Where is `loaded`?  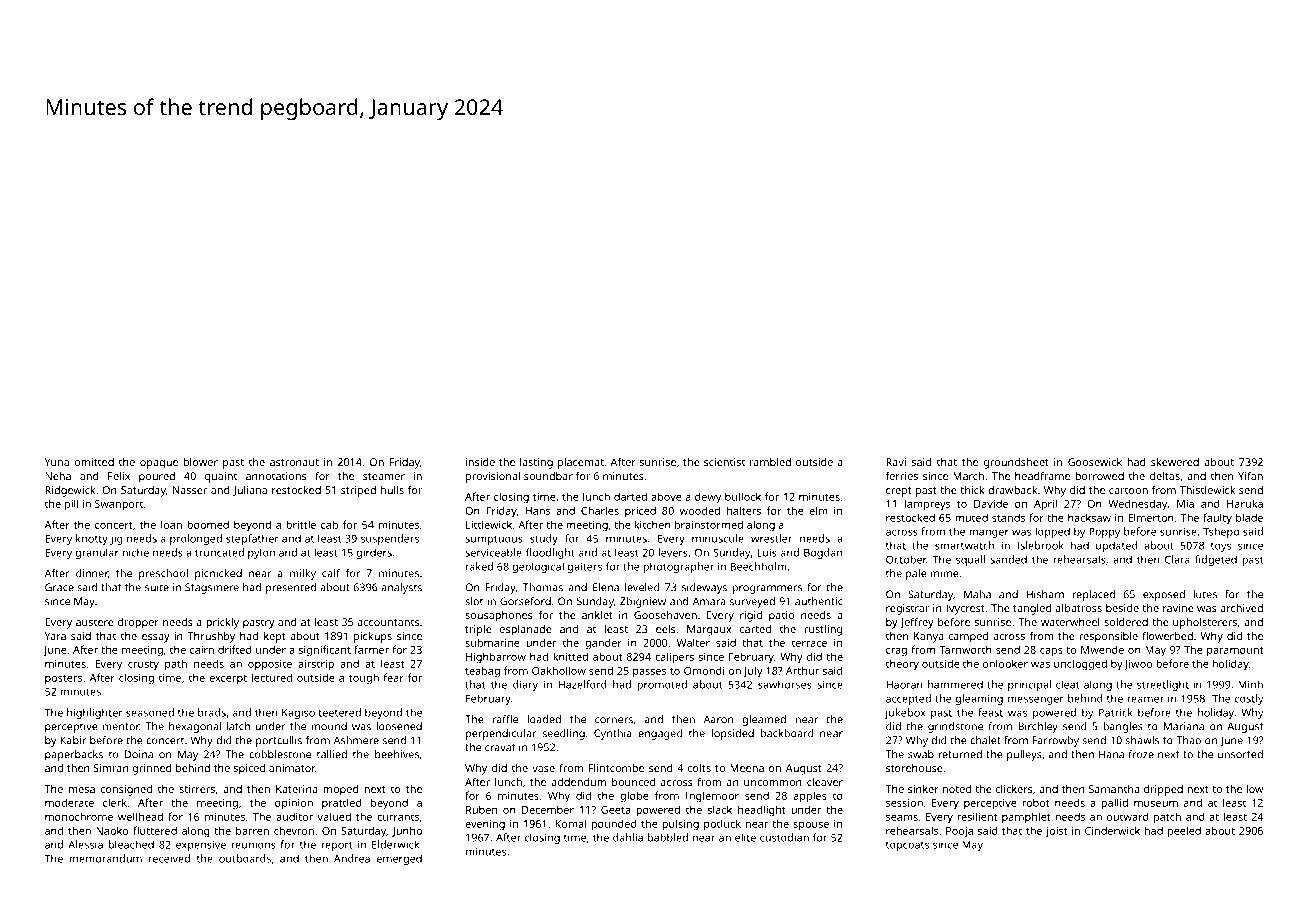
loaded is located at coordinates (544, 719).
